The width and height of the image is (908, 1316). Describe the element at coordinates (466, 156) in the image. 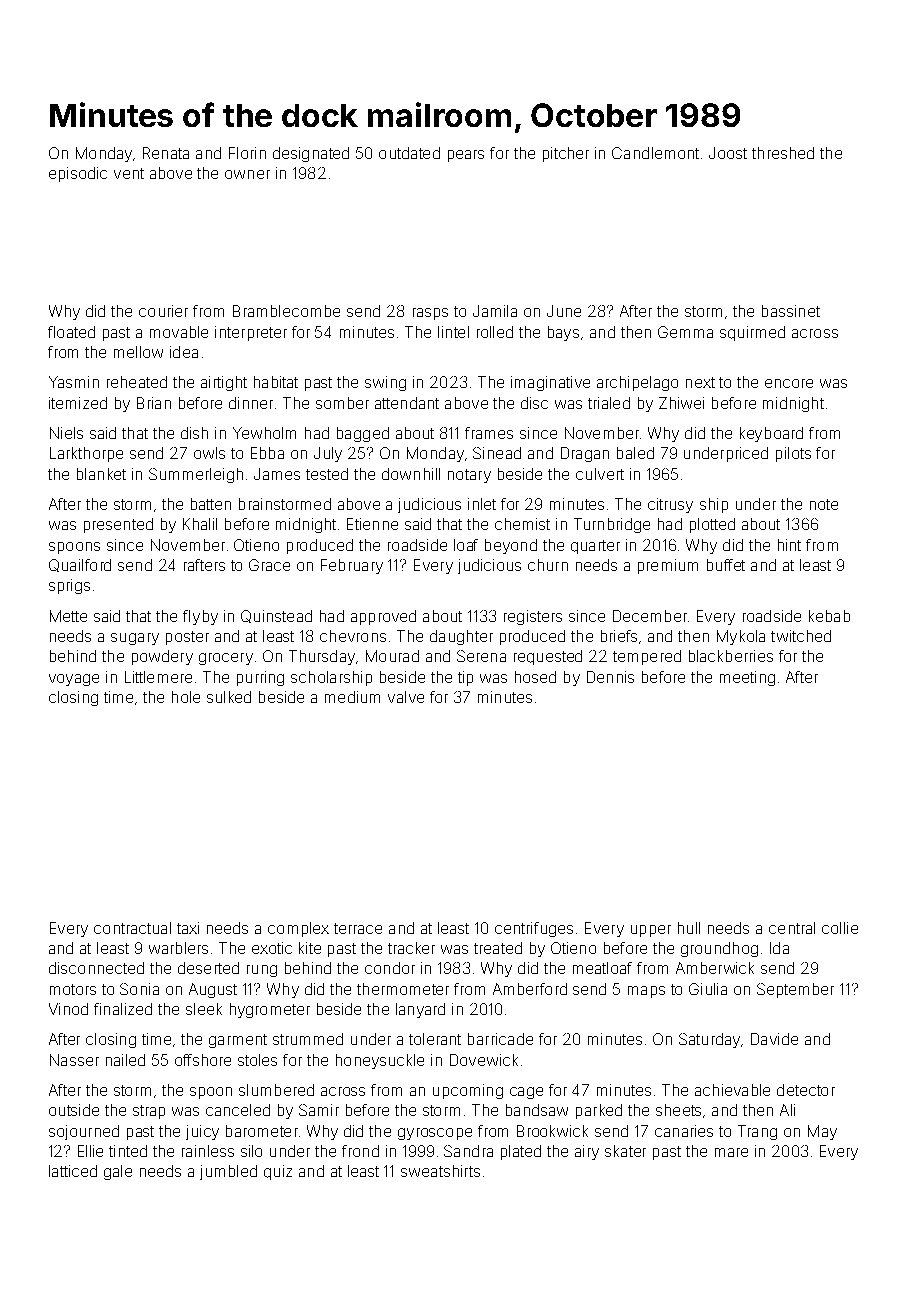

I see `pears` at that location.
